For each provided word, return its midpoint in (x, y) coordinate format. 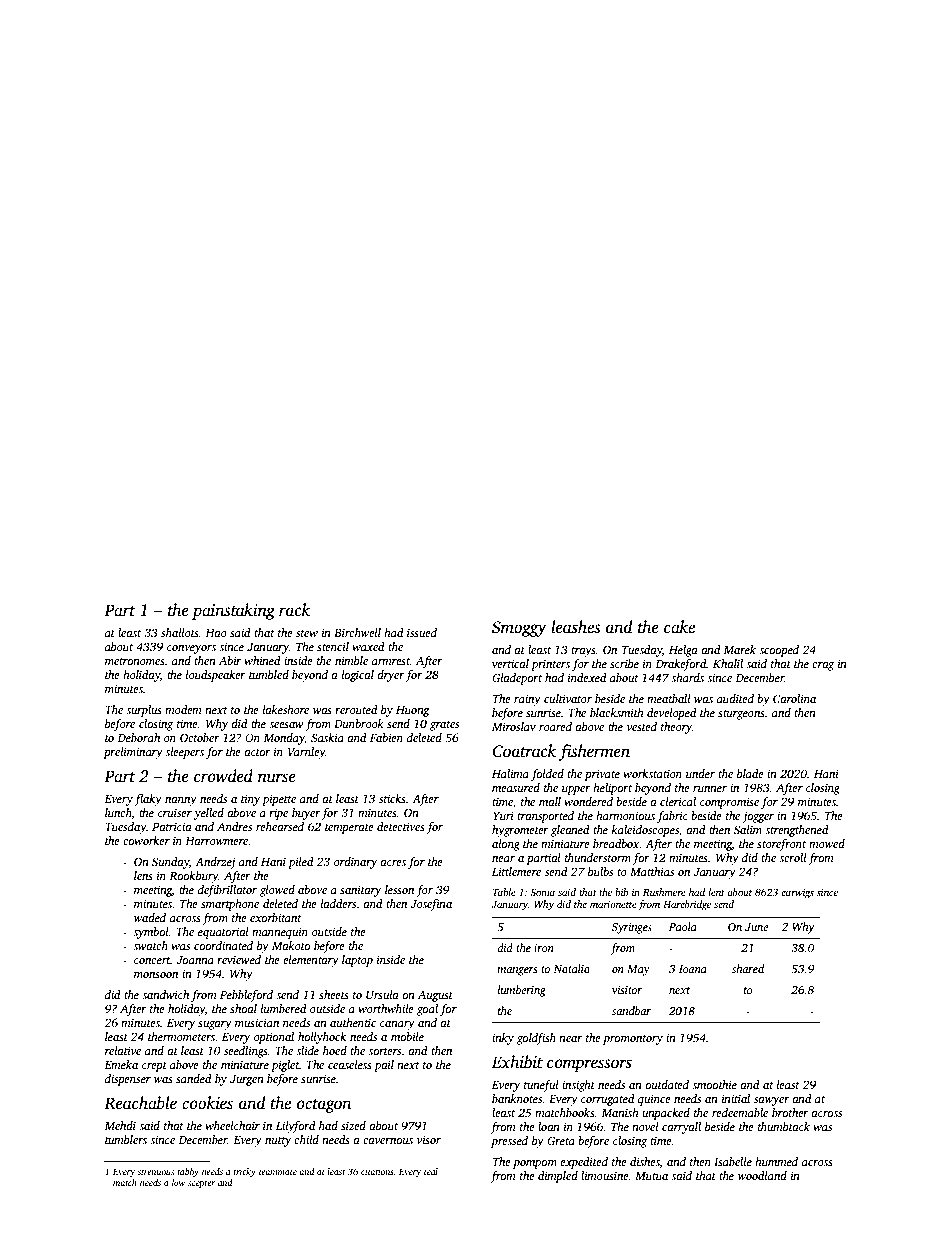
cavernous (388, 1141)
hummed (776, 1161)
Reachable (140, 1103)
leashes (576, 627)
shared (748, 968)
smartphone (230, 905)
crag (823, 666)
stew (307, 633)
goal (427, 1010)
